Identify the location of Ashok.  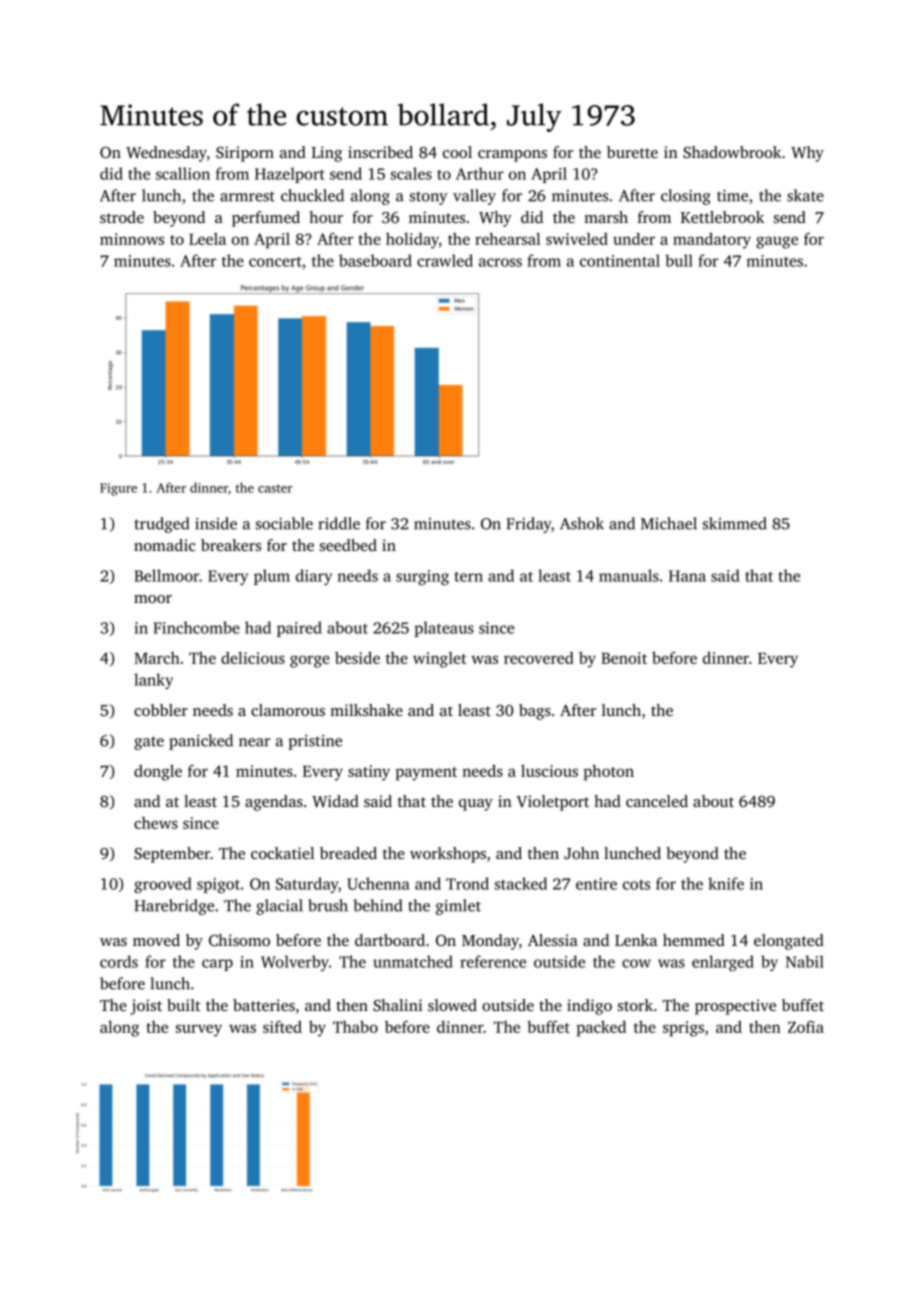
(582, 523).
